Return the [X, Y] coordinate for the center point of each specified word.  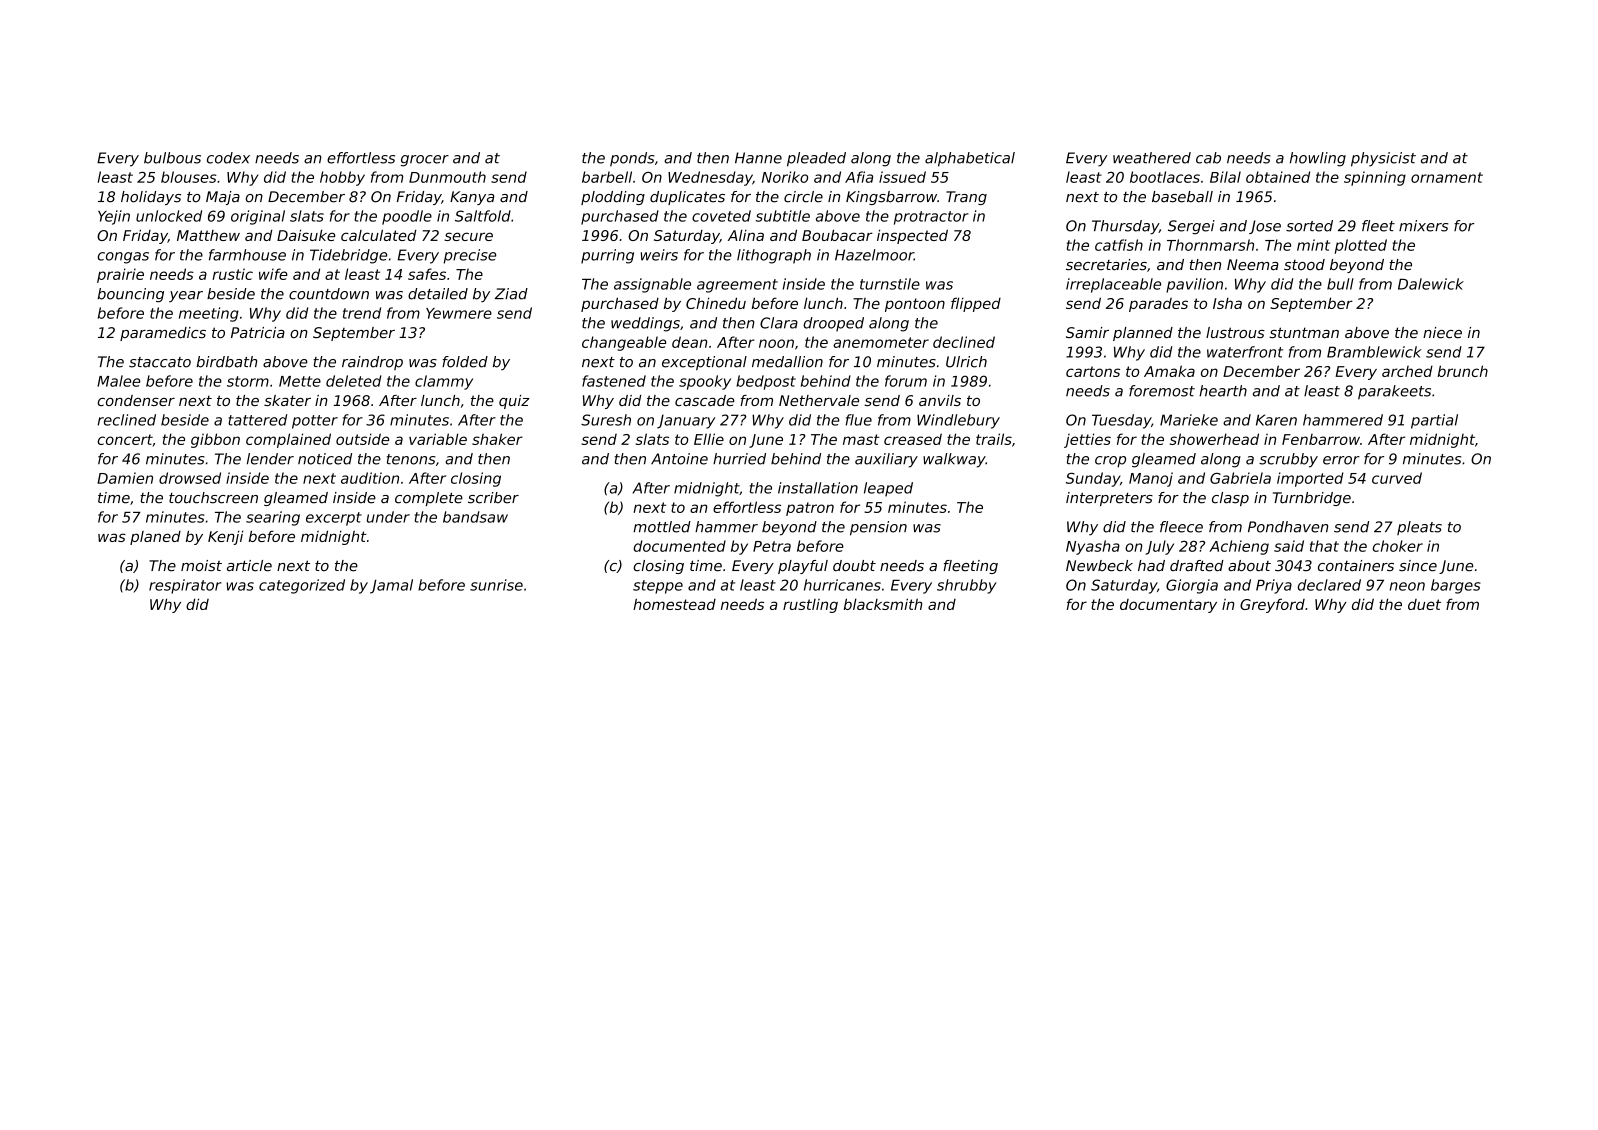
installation [818, 488]
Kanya [472, 198]
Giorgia [1192, 586]
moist [201, 566]
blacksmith [883, 604]
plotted [1361, 246]
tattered [257, 420]
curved [1397, 478]
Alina [746, 235]
